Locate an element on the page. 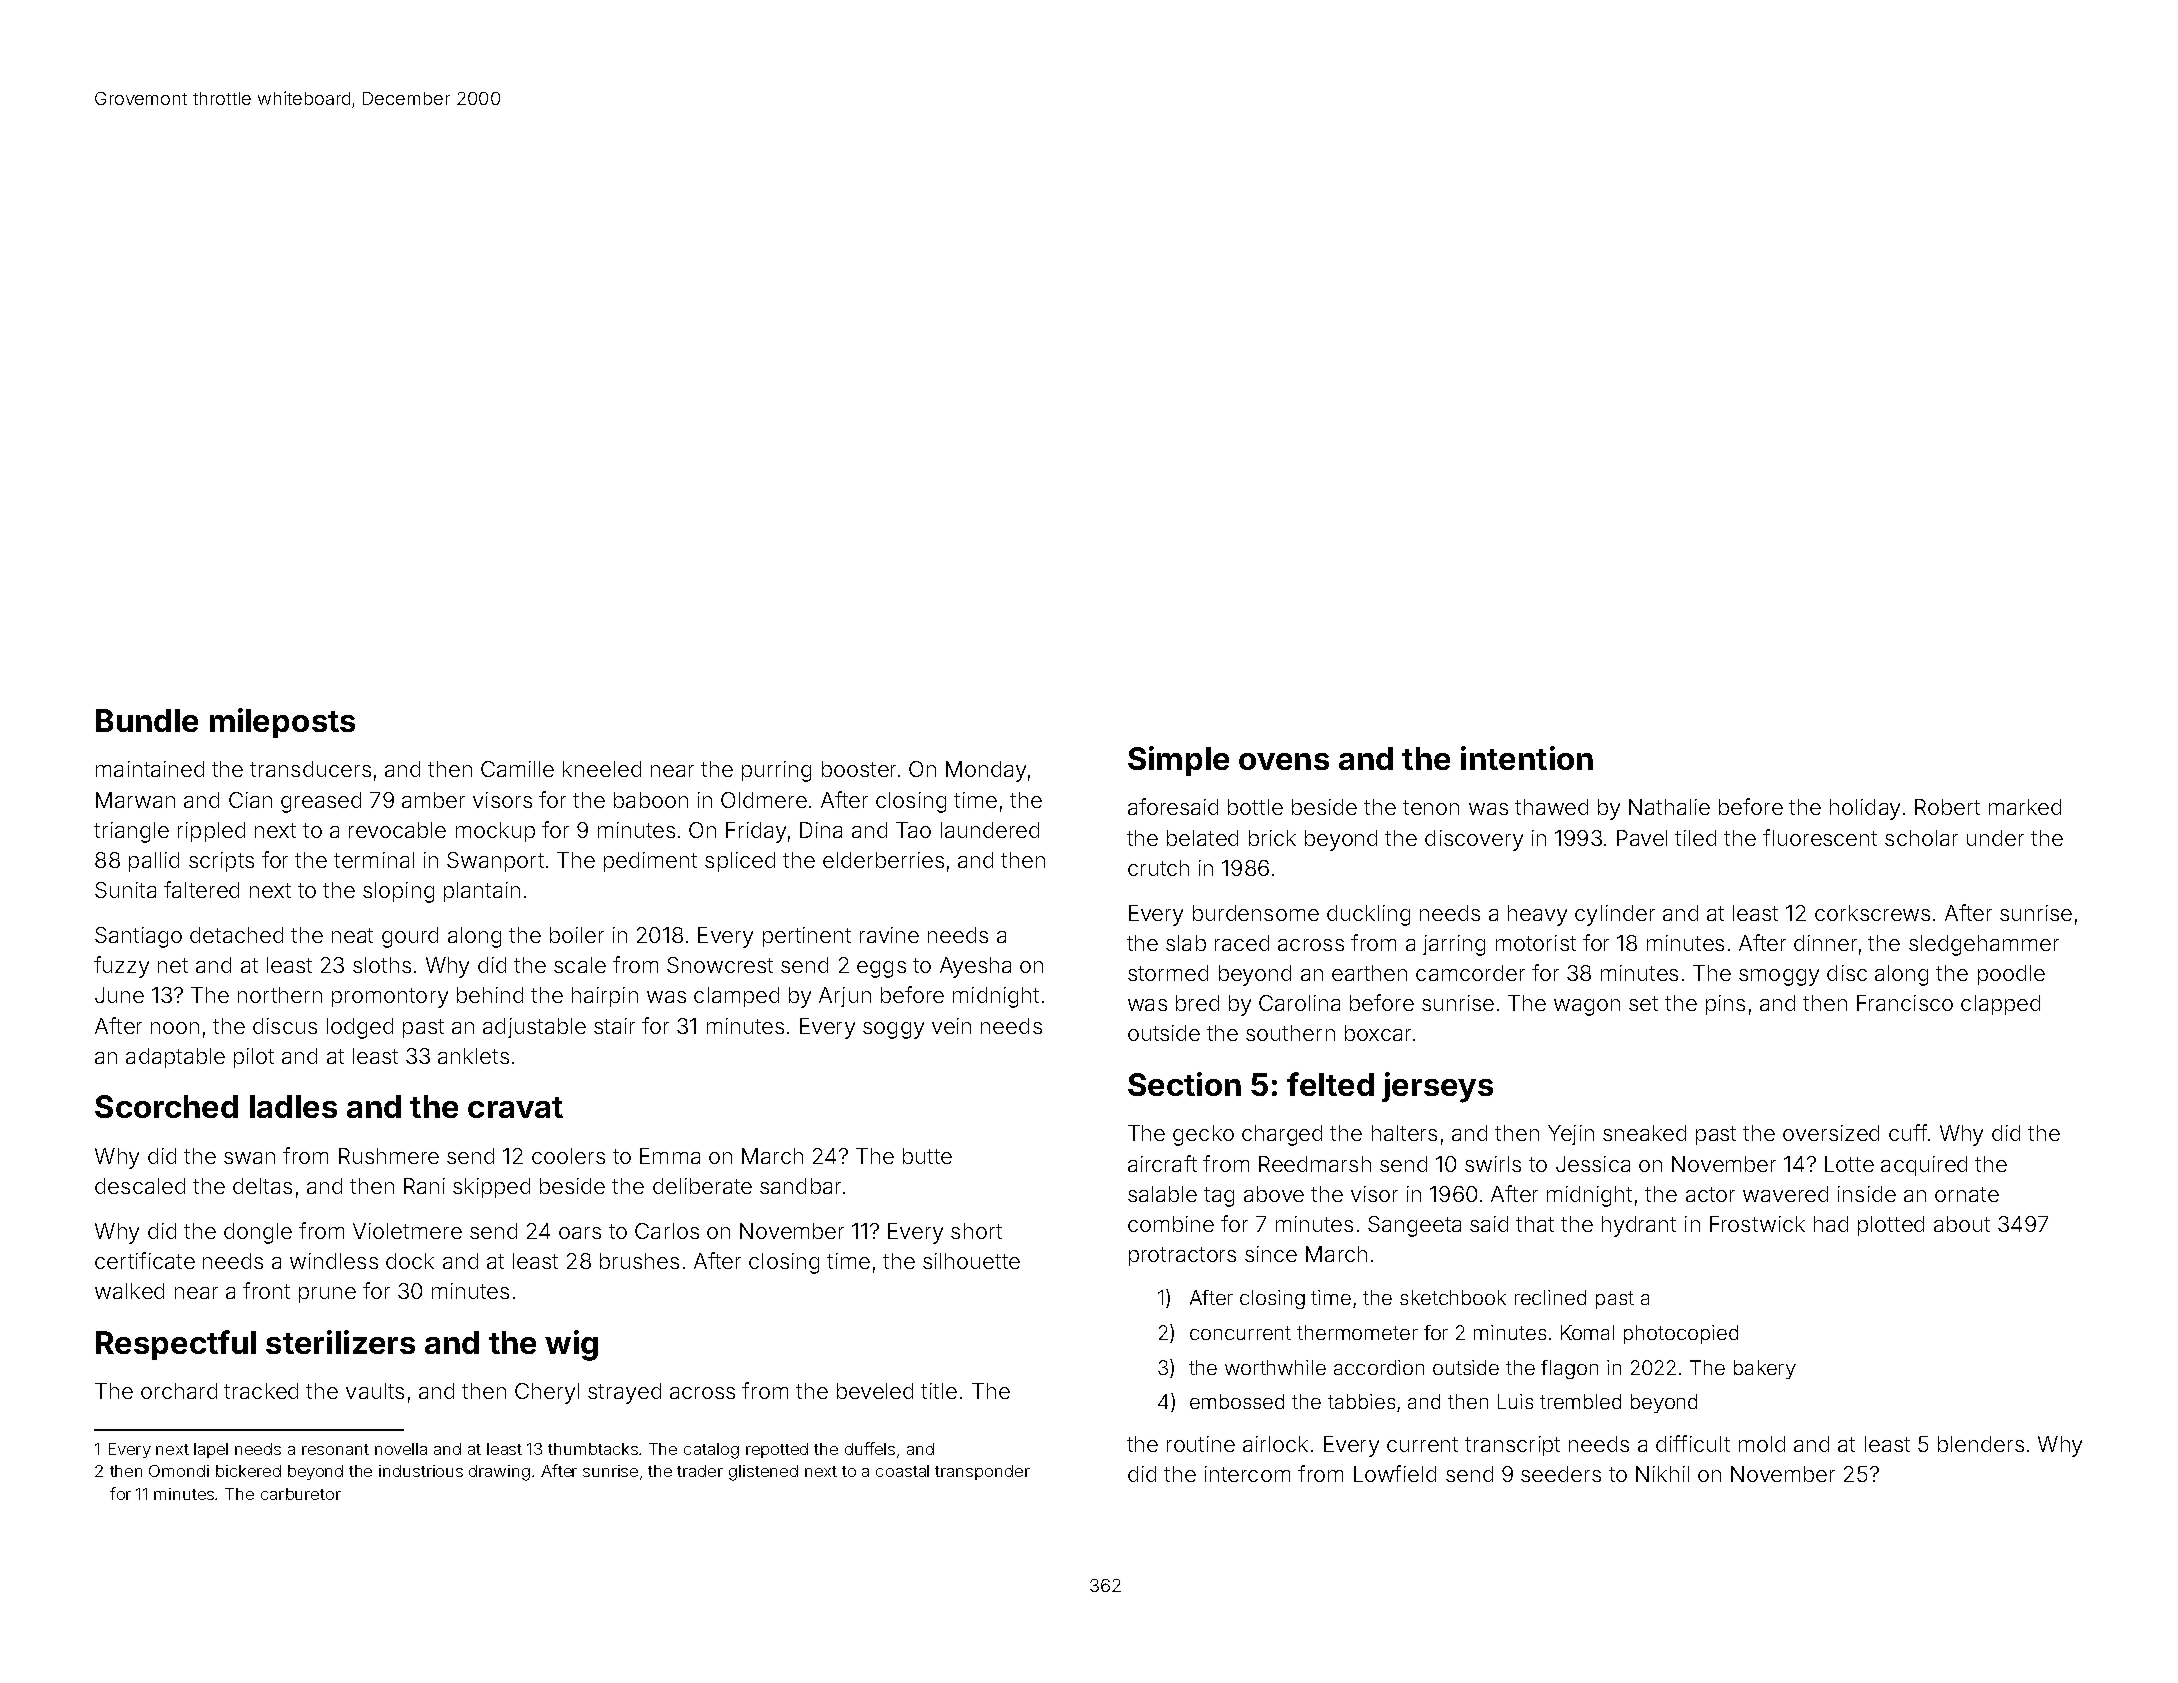 The height and width of the image is (1683, 2178). since is located at coordinates (1271, 1254).
